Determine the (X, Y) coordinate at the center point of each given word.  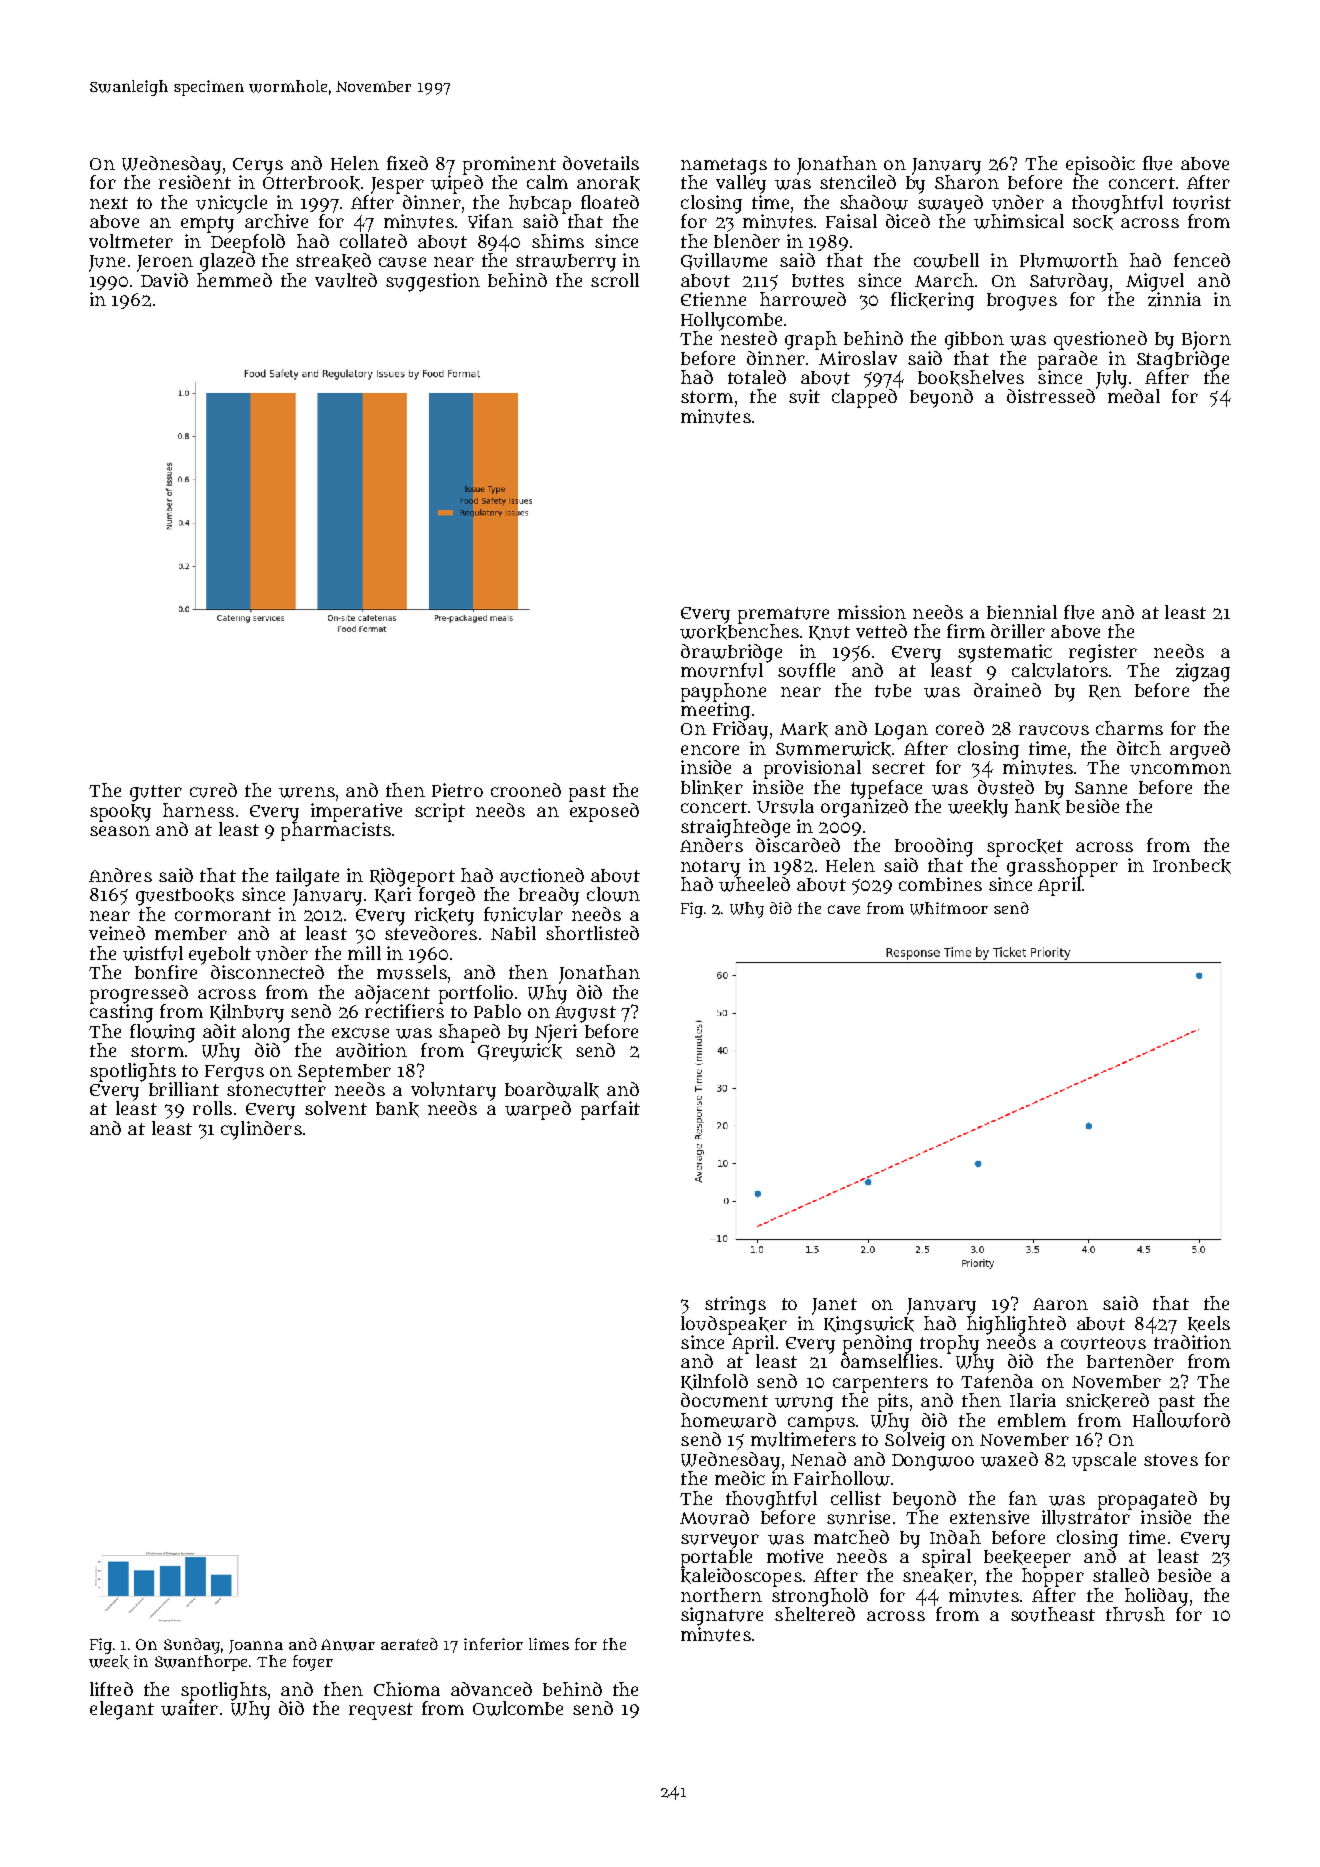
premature (783, 615)
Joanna (256, 1647)
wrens (307, 792)
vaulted (346, 280)
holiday (1156, 1597)
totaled (757, 377)
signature (722, 1616)
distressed (1051, 396)
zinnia (1174, 299)
